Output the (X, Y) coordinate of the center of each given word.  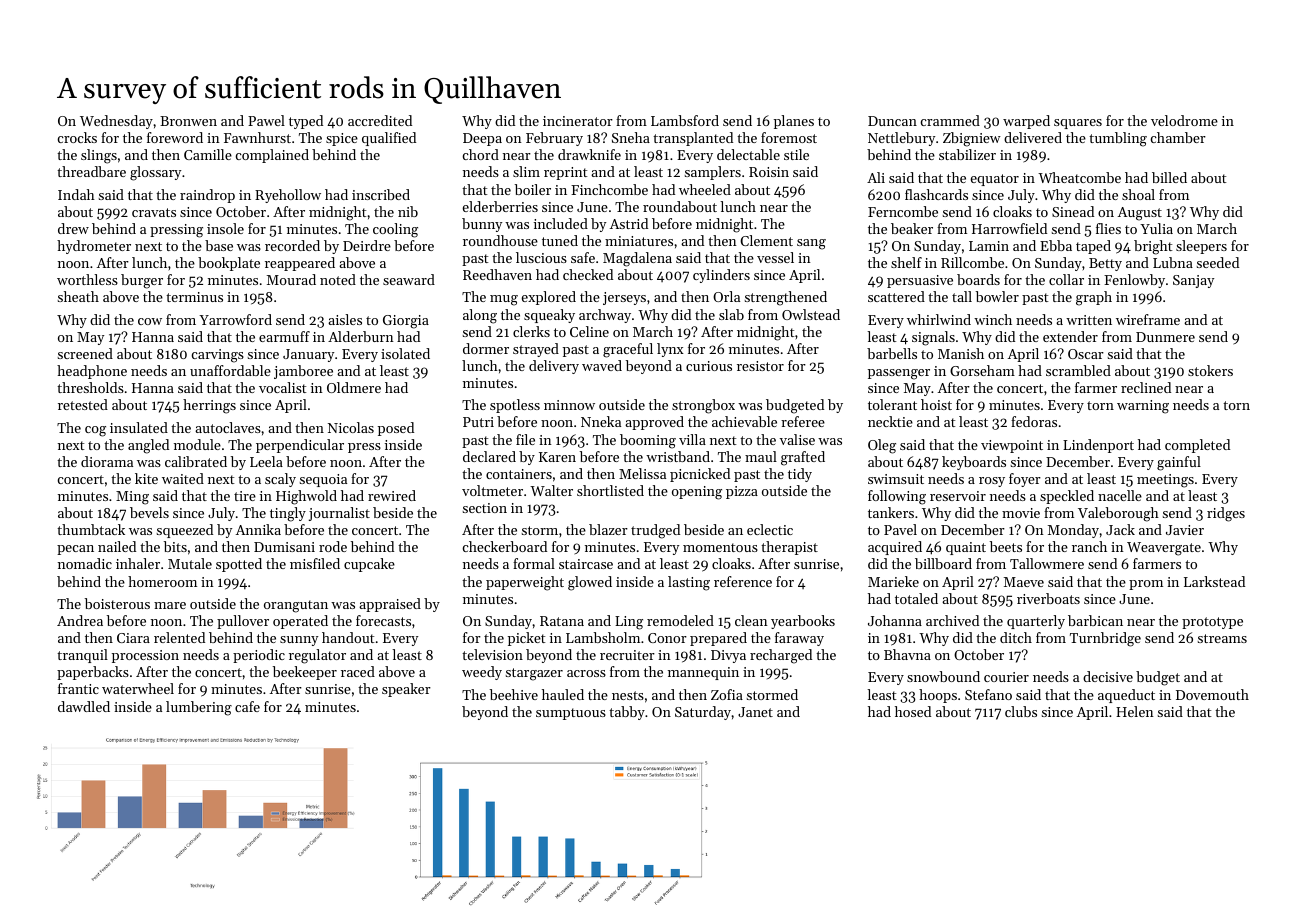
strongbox (703, 406)
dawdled (84, 706)
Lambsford (685, 120)
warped (1026, 122)
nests (628, 695)
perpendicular (300, 446)
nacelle (1120, 495)
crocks (77, 137)
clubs (1021, 711)
